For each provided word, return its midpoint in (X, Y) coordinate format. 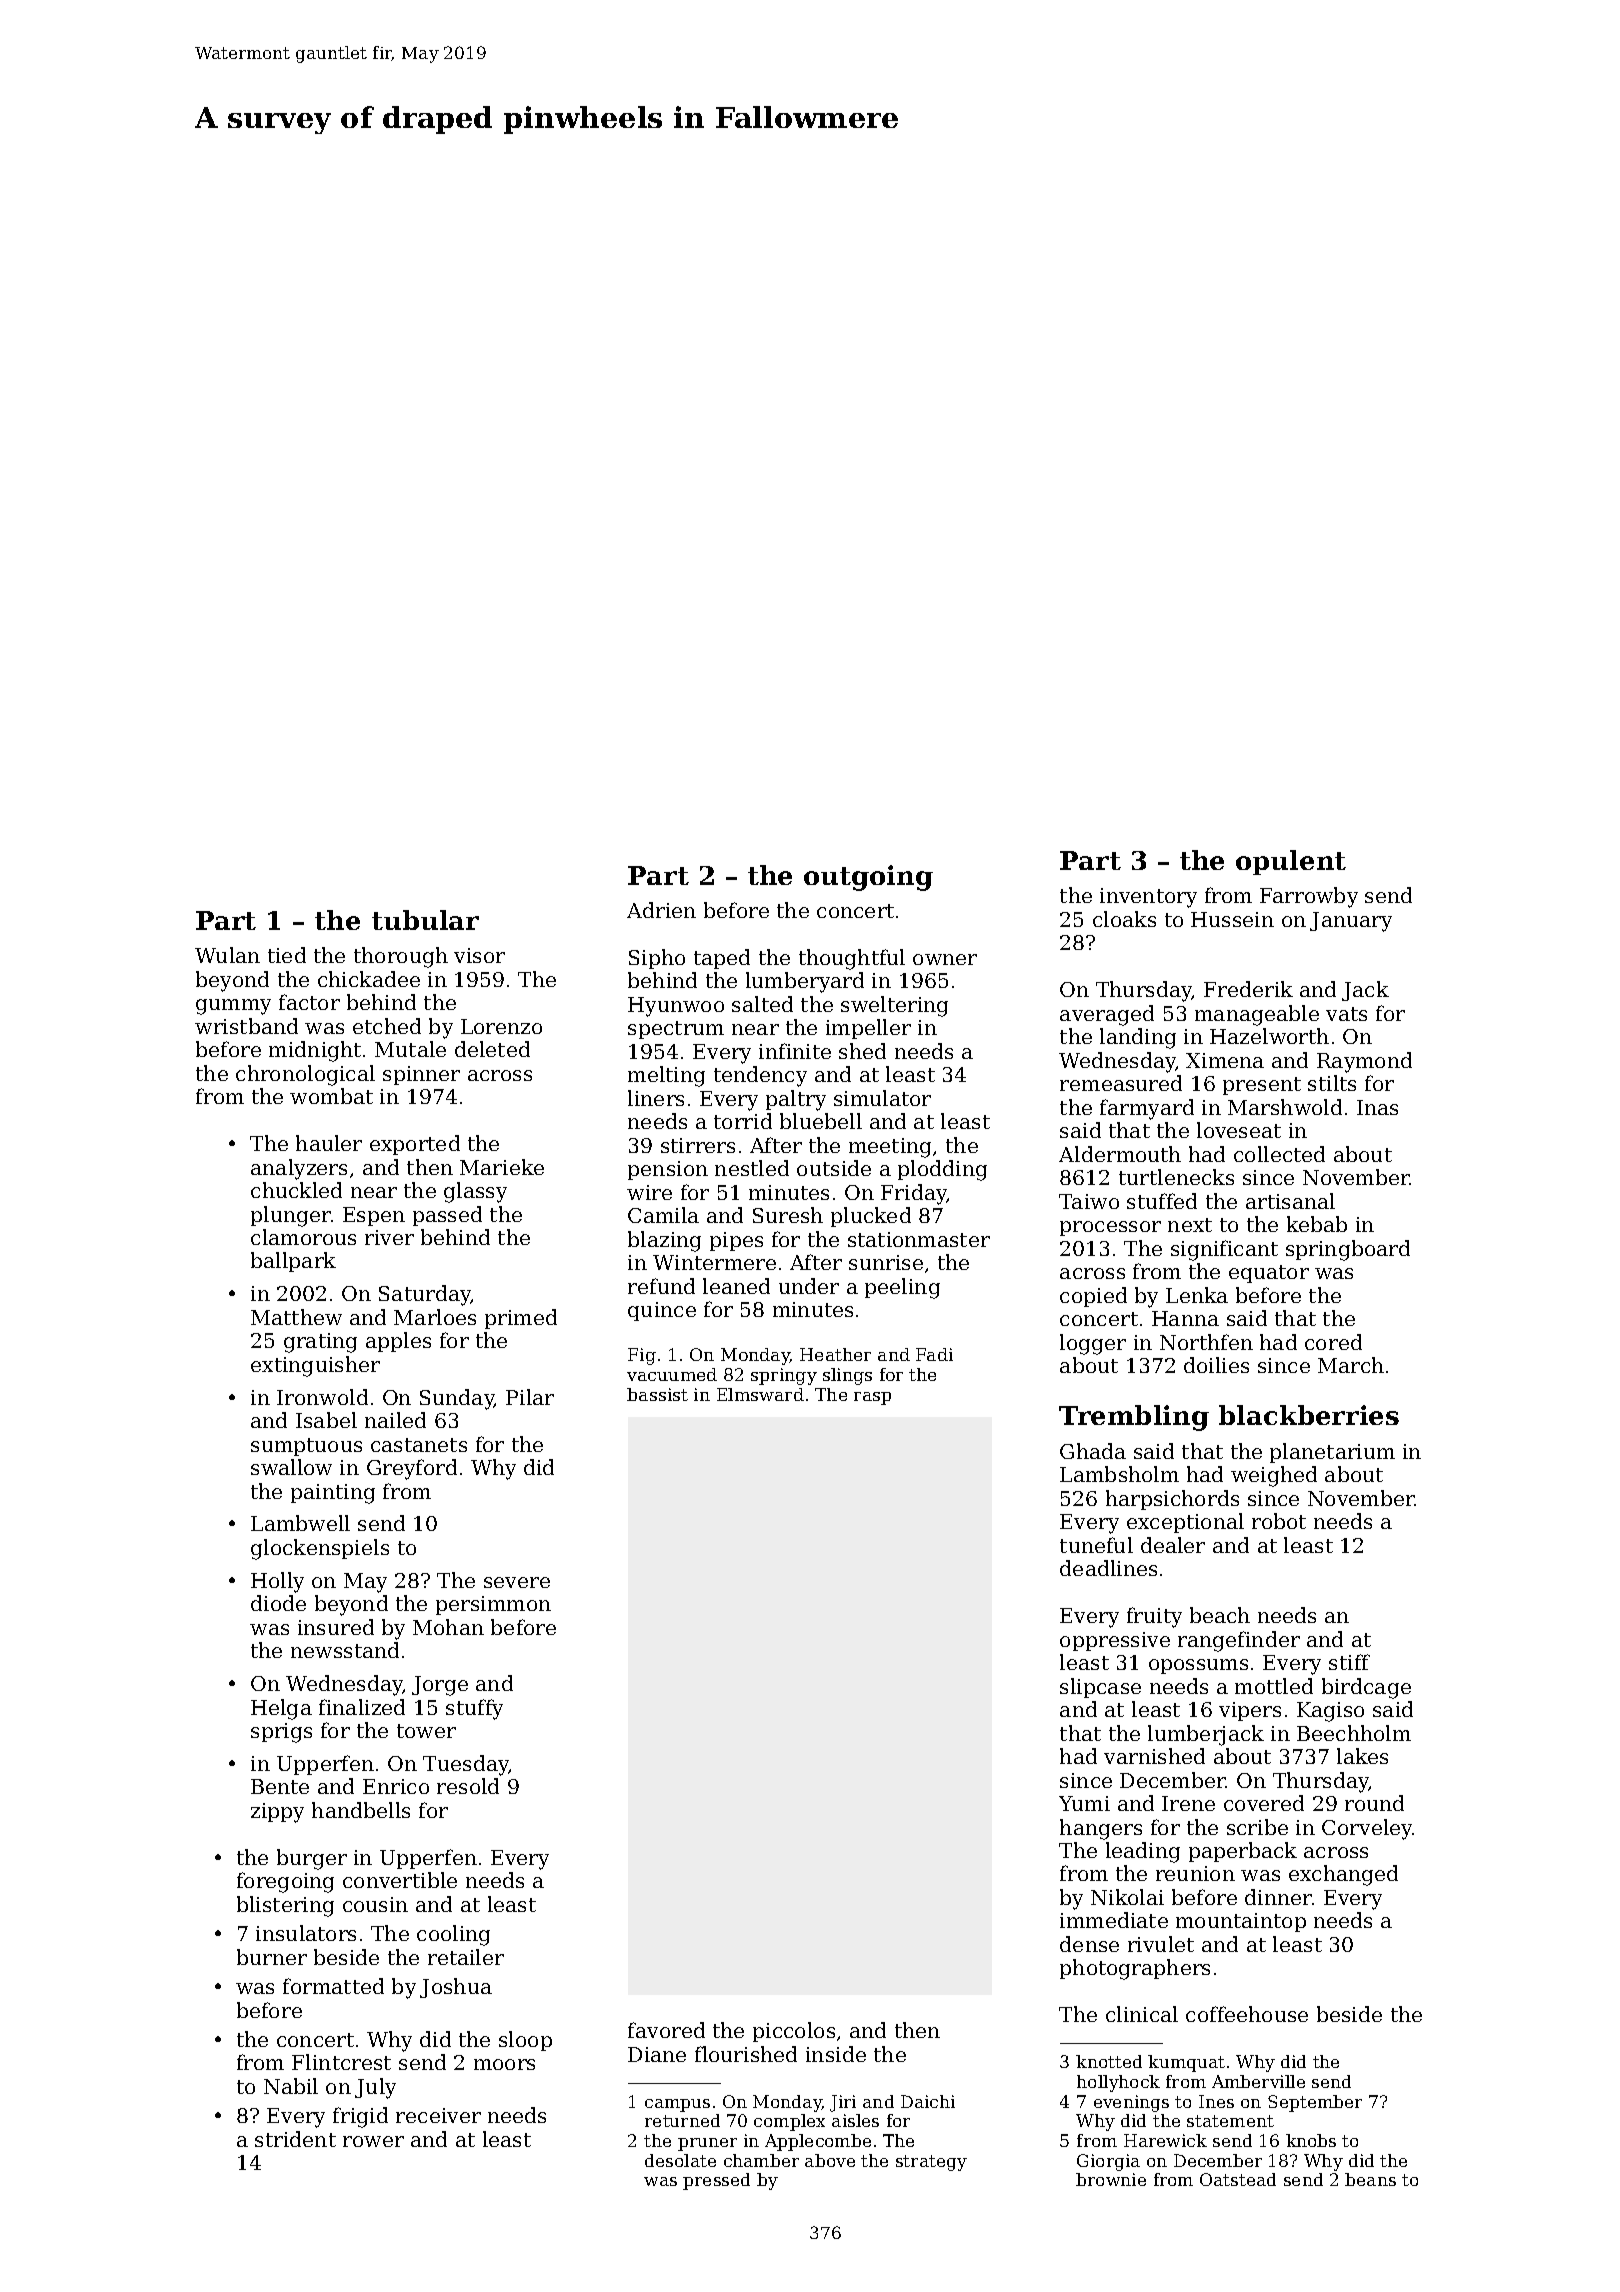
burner (272, 1957)
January (1351, 922)
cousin (375, 1904)
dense (1089, 1944)
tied (287, 955)
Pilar (530, 1397)
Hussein (1232, 919)
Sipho (657, 959)
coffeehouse (1247, 2014)
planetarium (1332, 1453)
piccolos (794, 2032)
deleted (492, 1049)
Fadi (934, 1354)
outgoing (868, 878)
